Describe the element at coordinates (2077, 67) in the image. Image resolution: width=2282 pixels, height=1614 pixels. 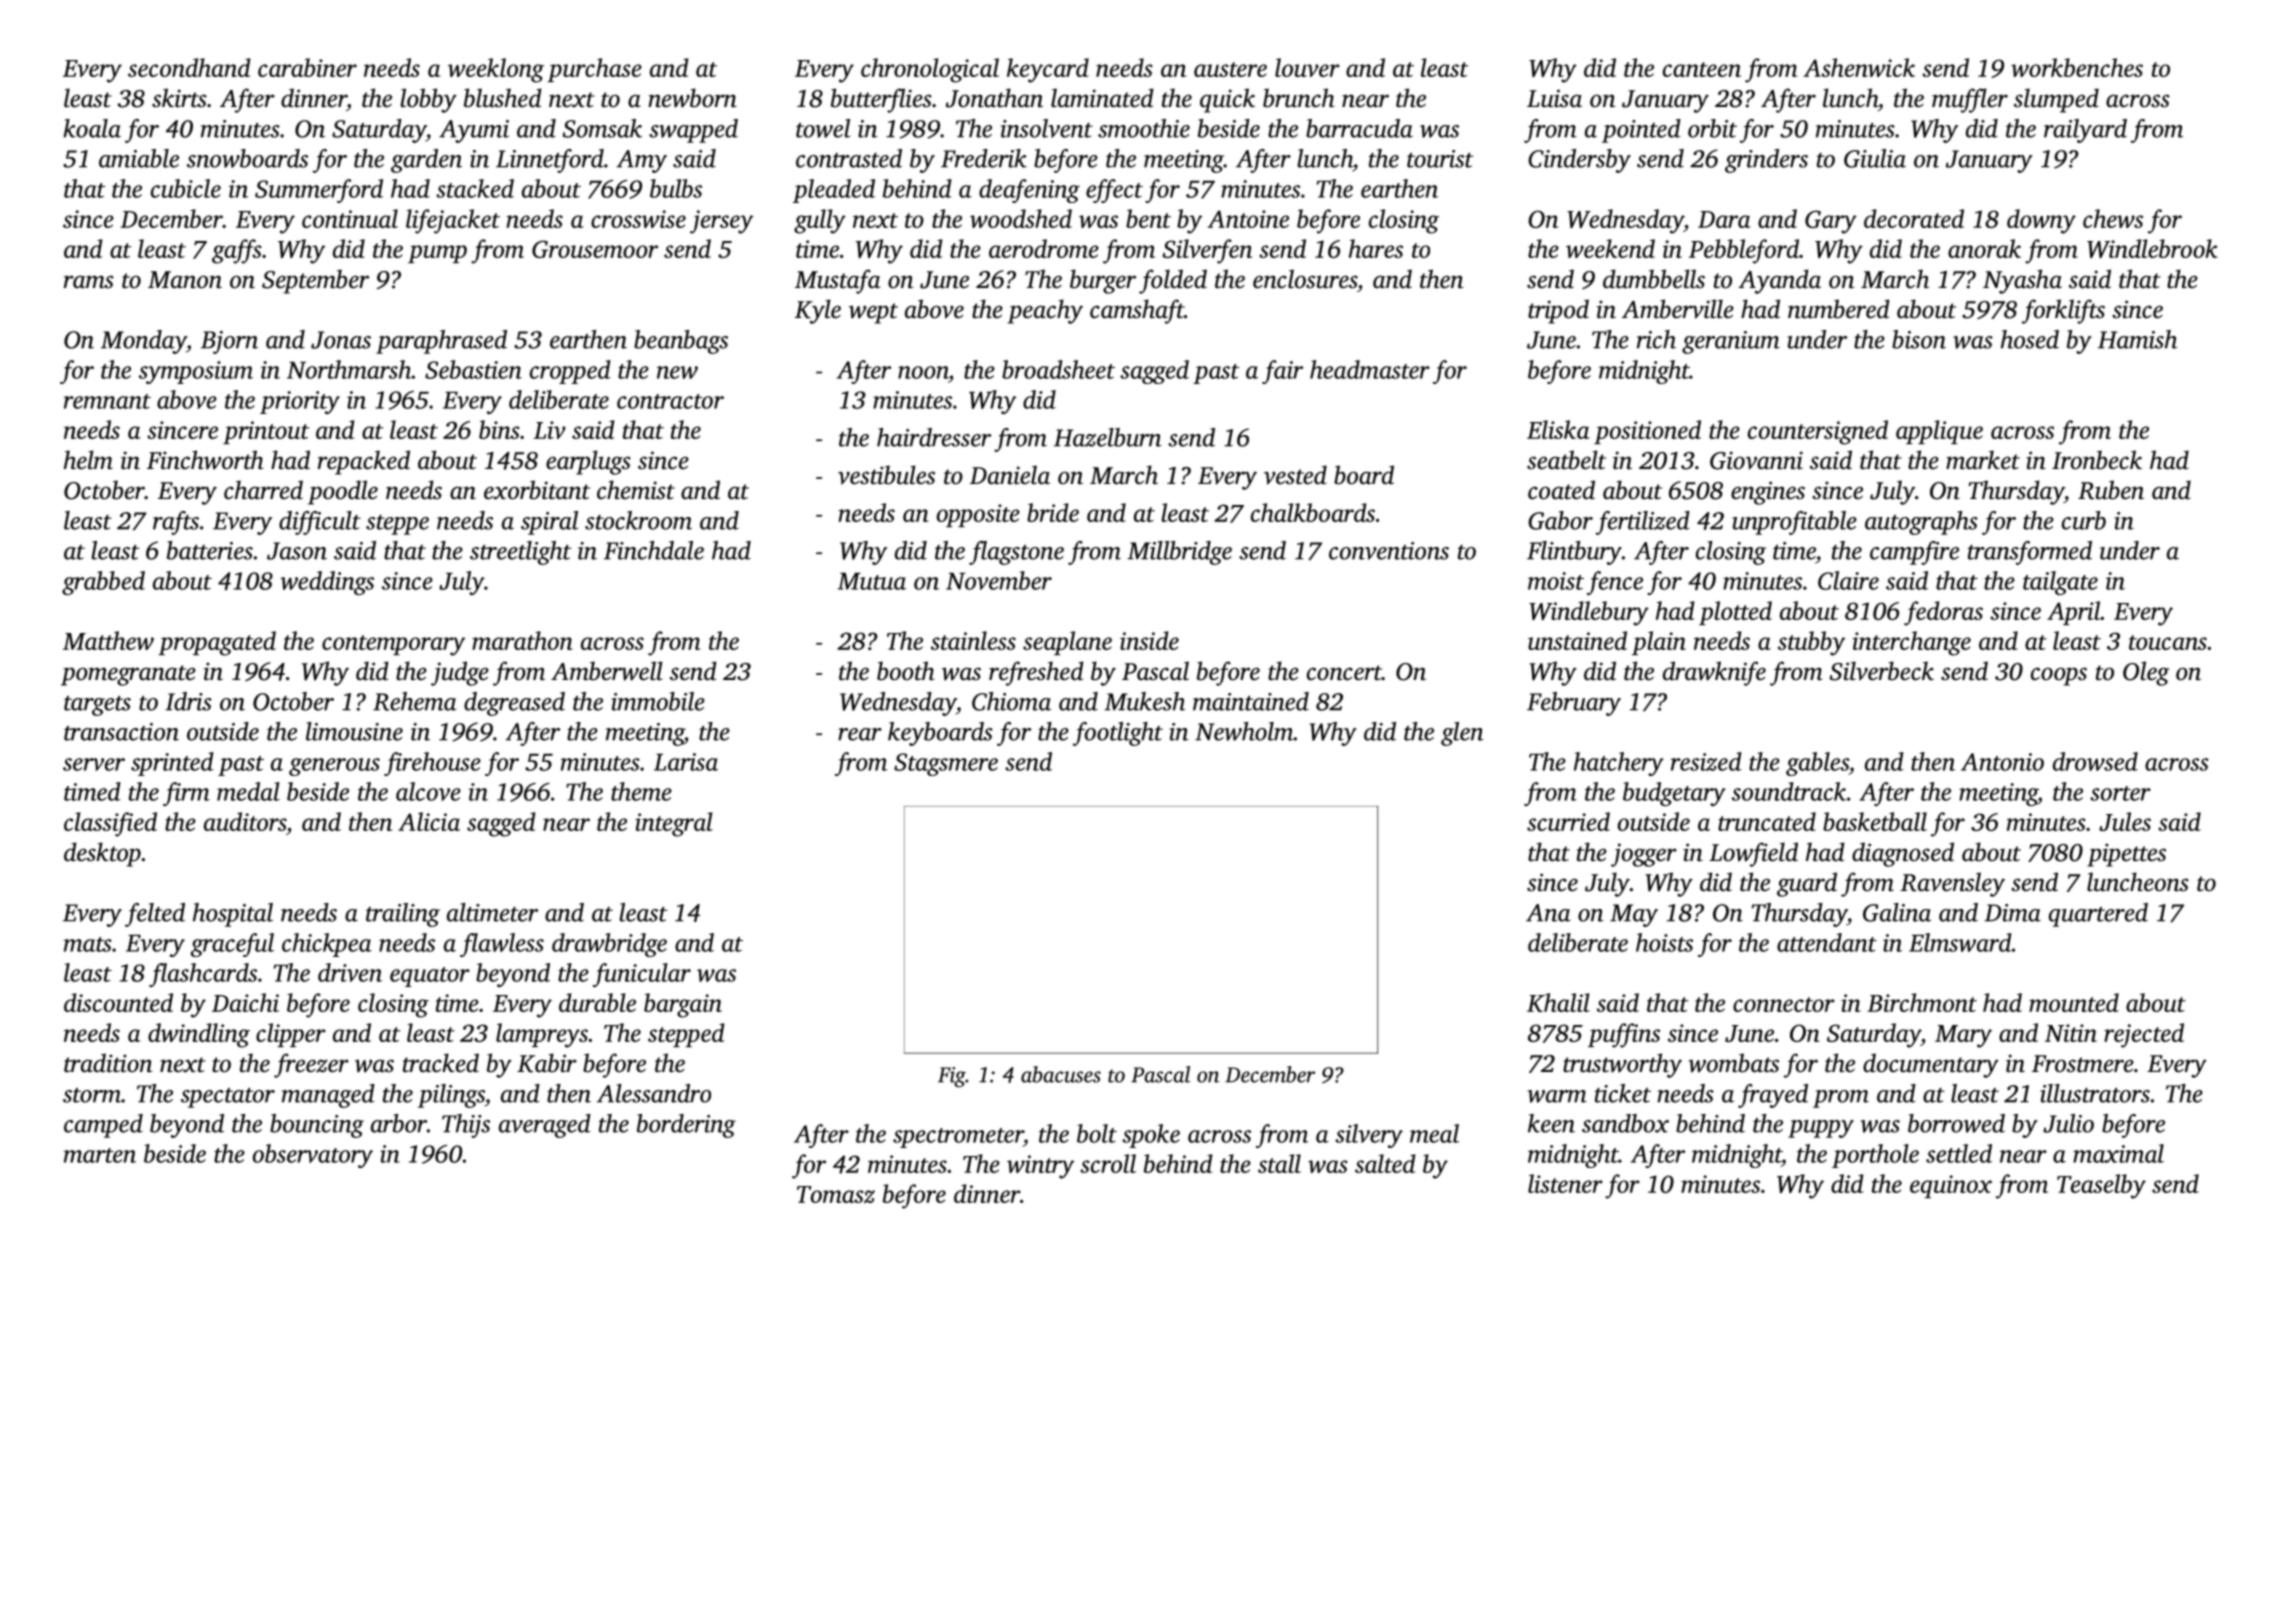
I see `workbenches` at that location.
